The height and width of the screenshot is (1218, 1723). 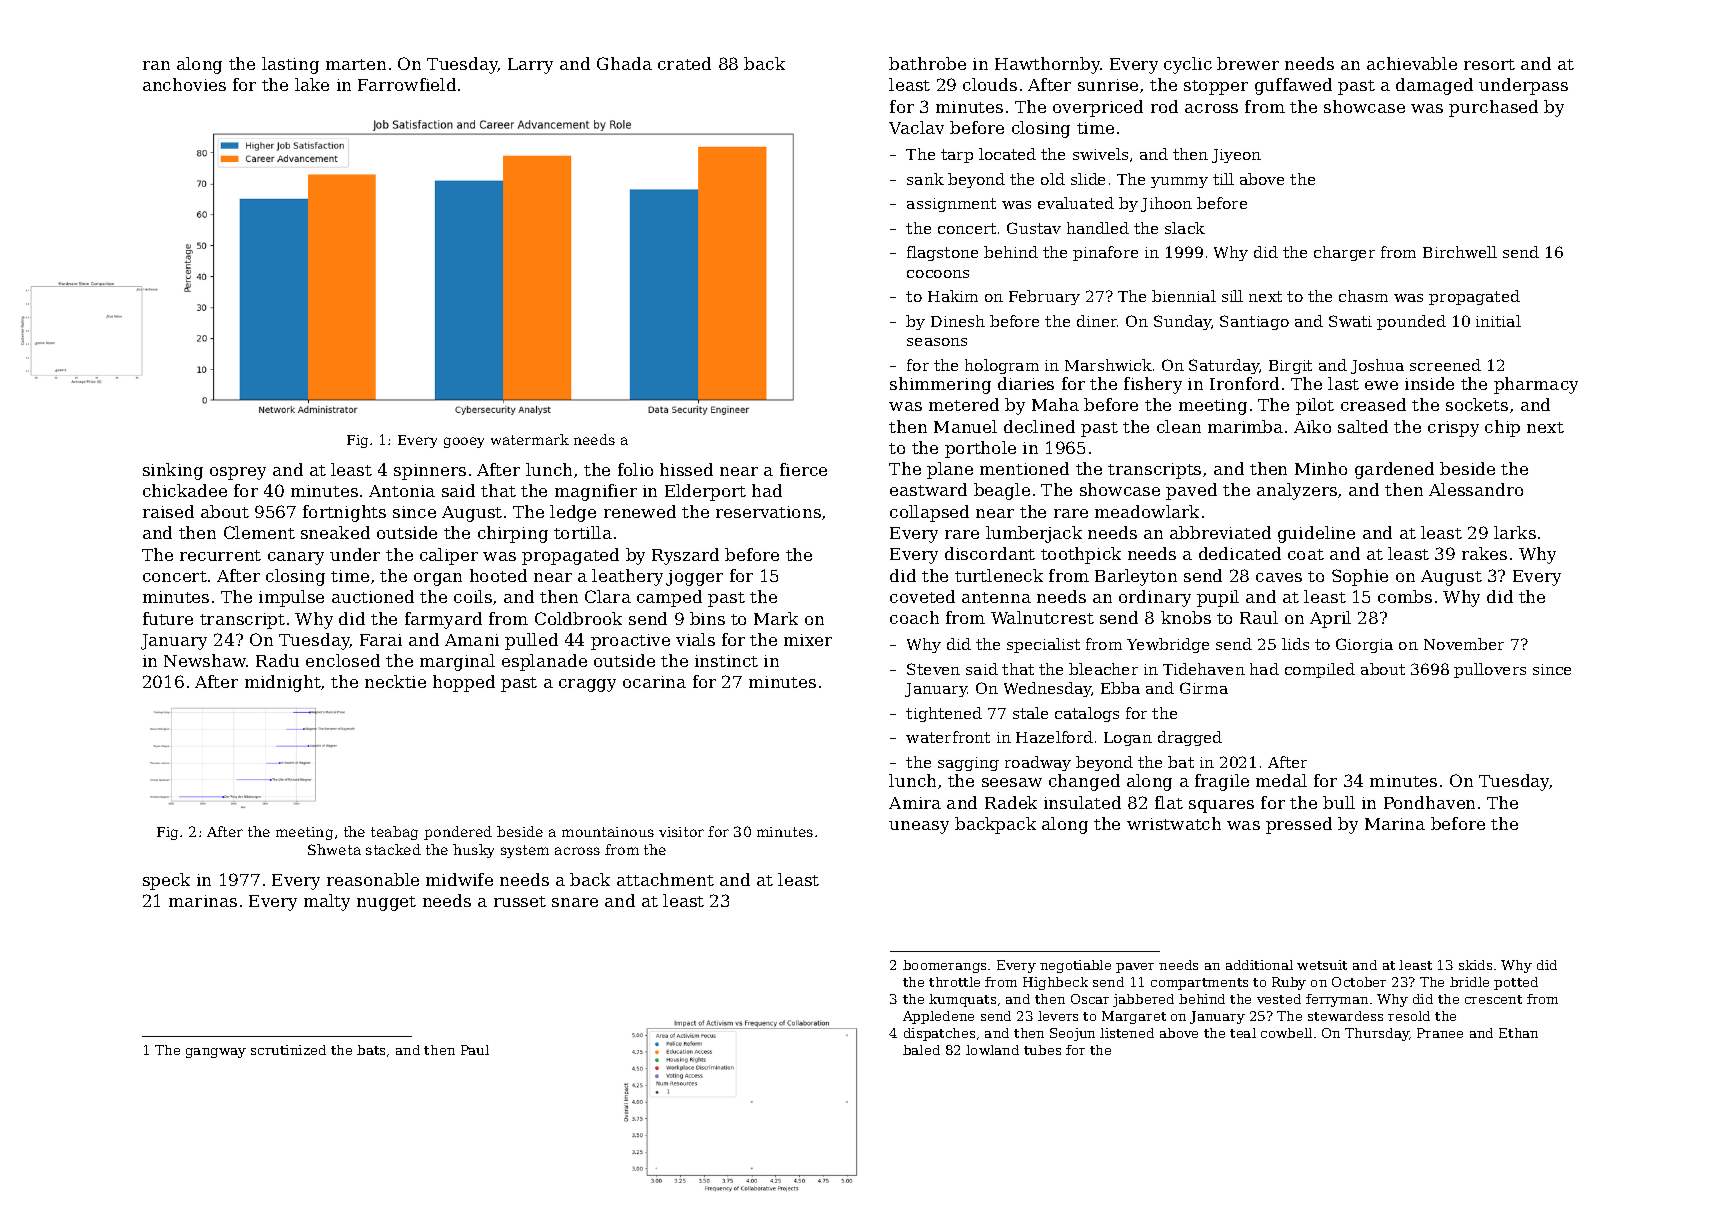 I want to click on bathrobe, so click(x=927, y=63).
